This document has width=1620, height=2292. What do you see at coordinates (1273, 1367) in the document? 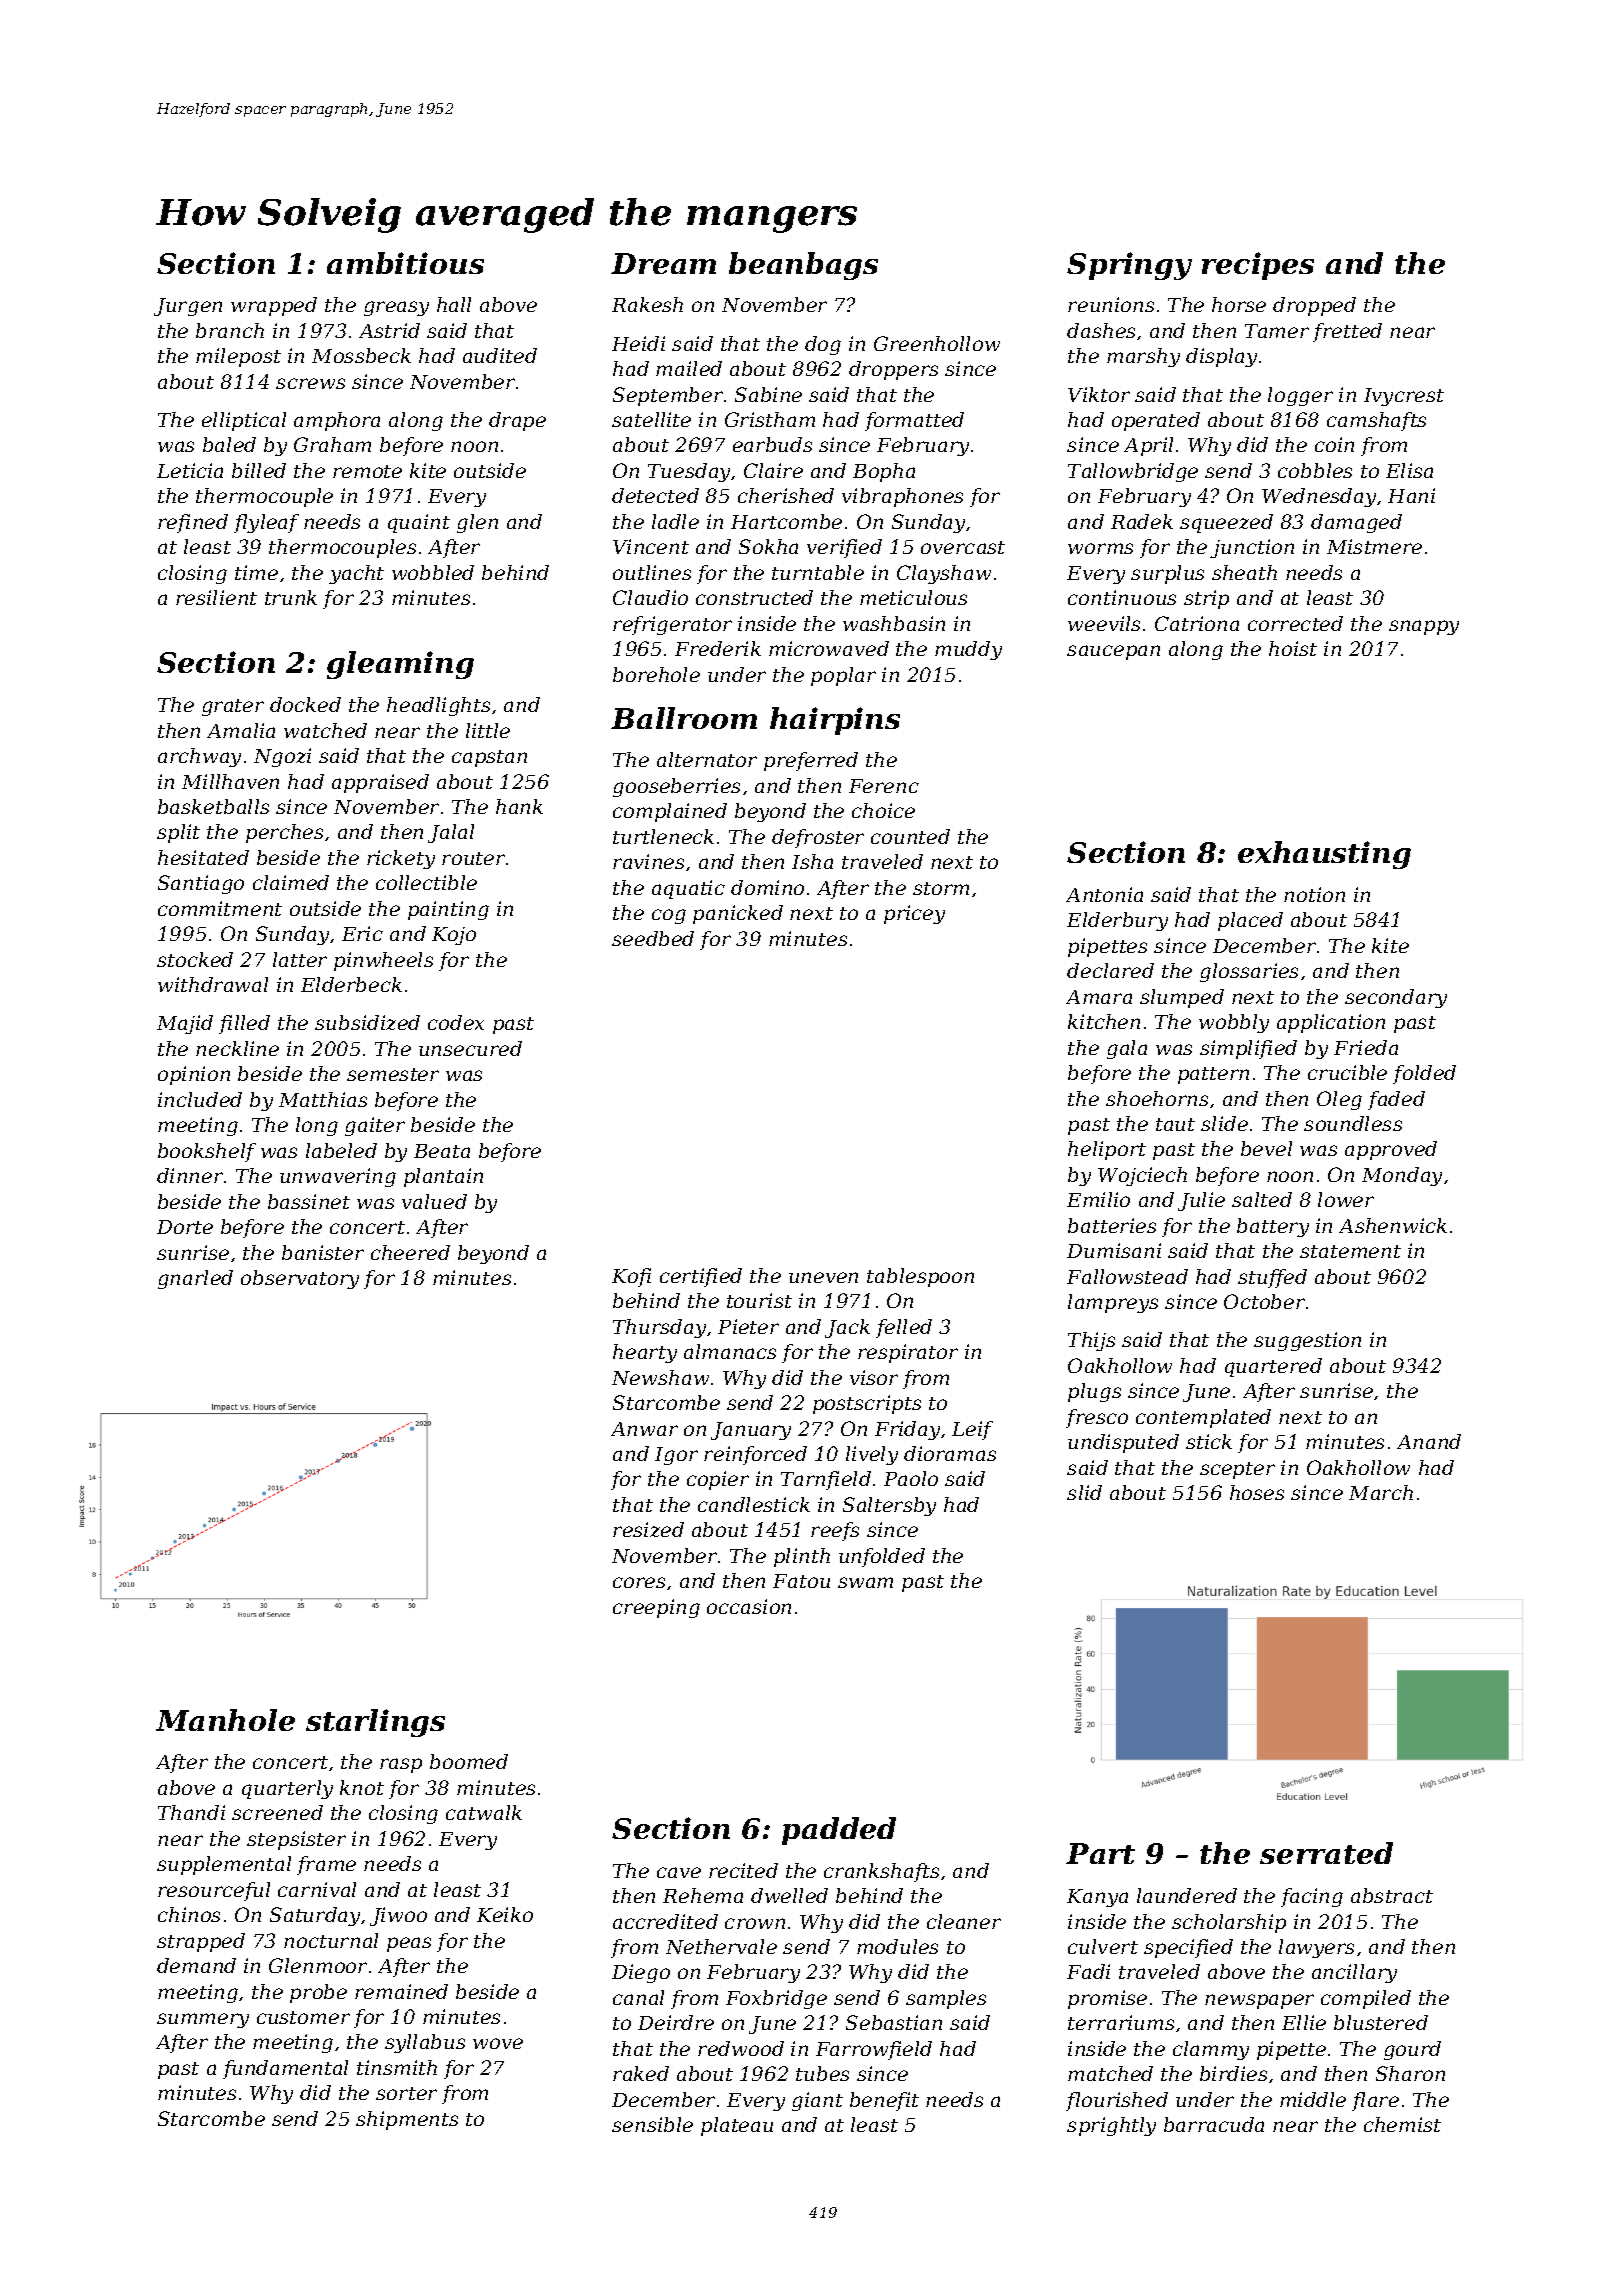
I see `quartered` at bounding box center [1273, 1367].
